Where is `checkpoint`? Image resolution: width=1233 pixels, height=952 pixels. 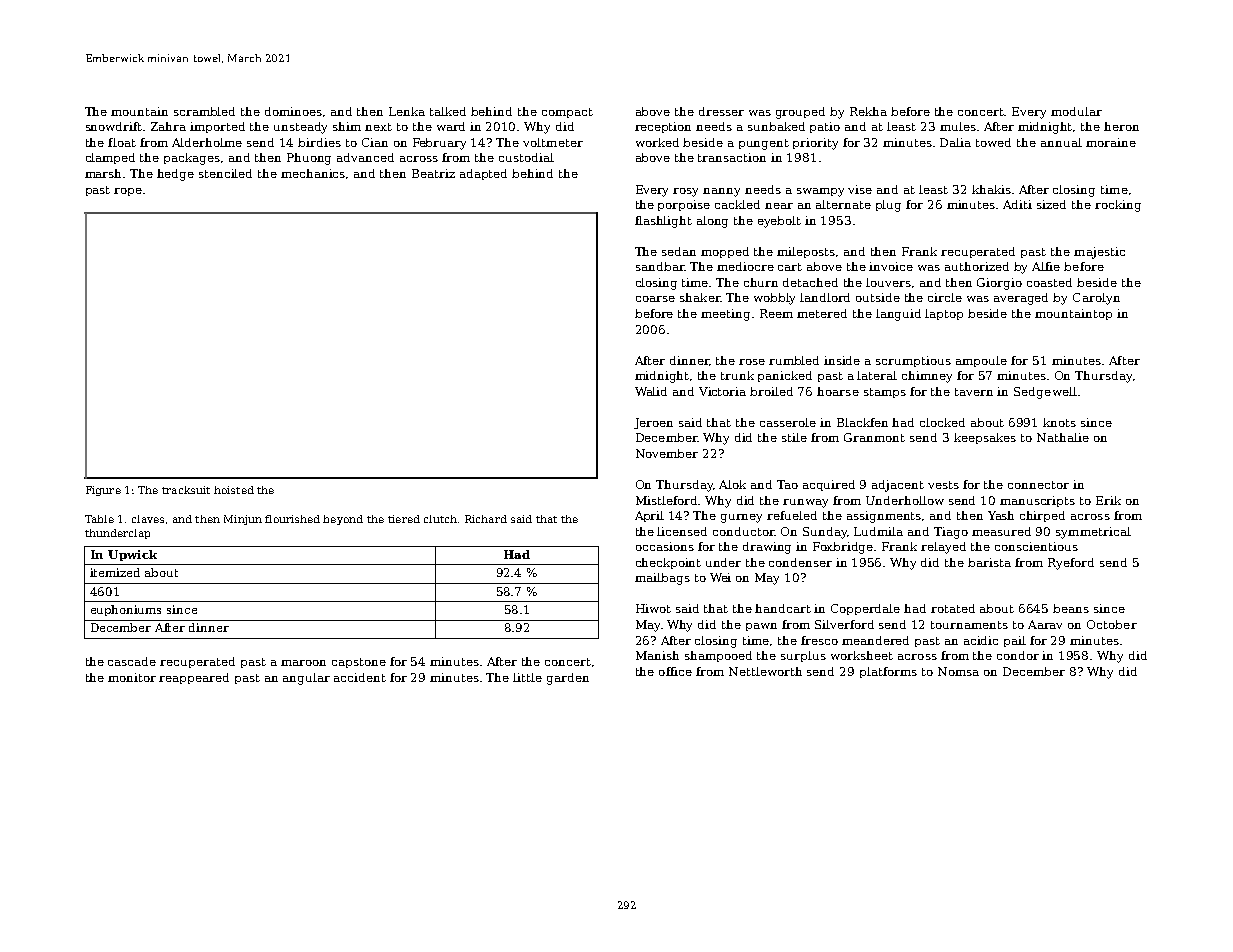 checkpoint is located at coordinates (668, 563).
